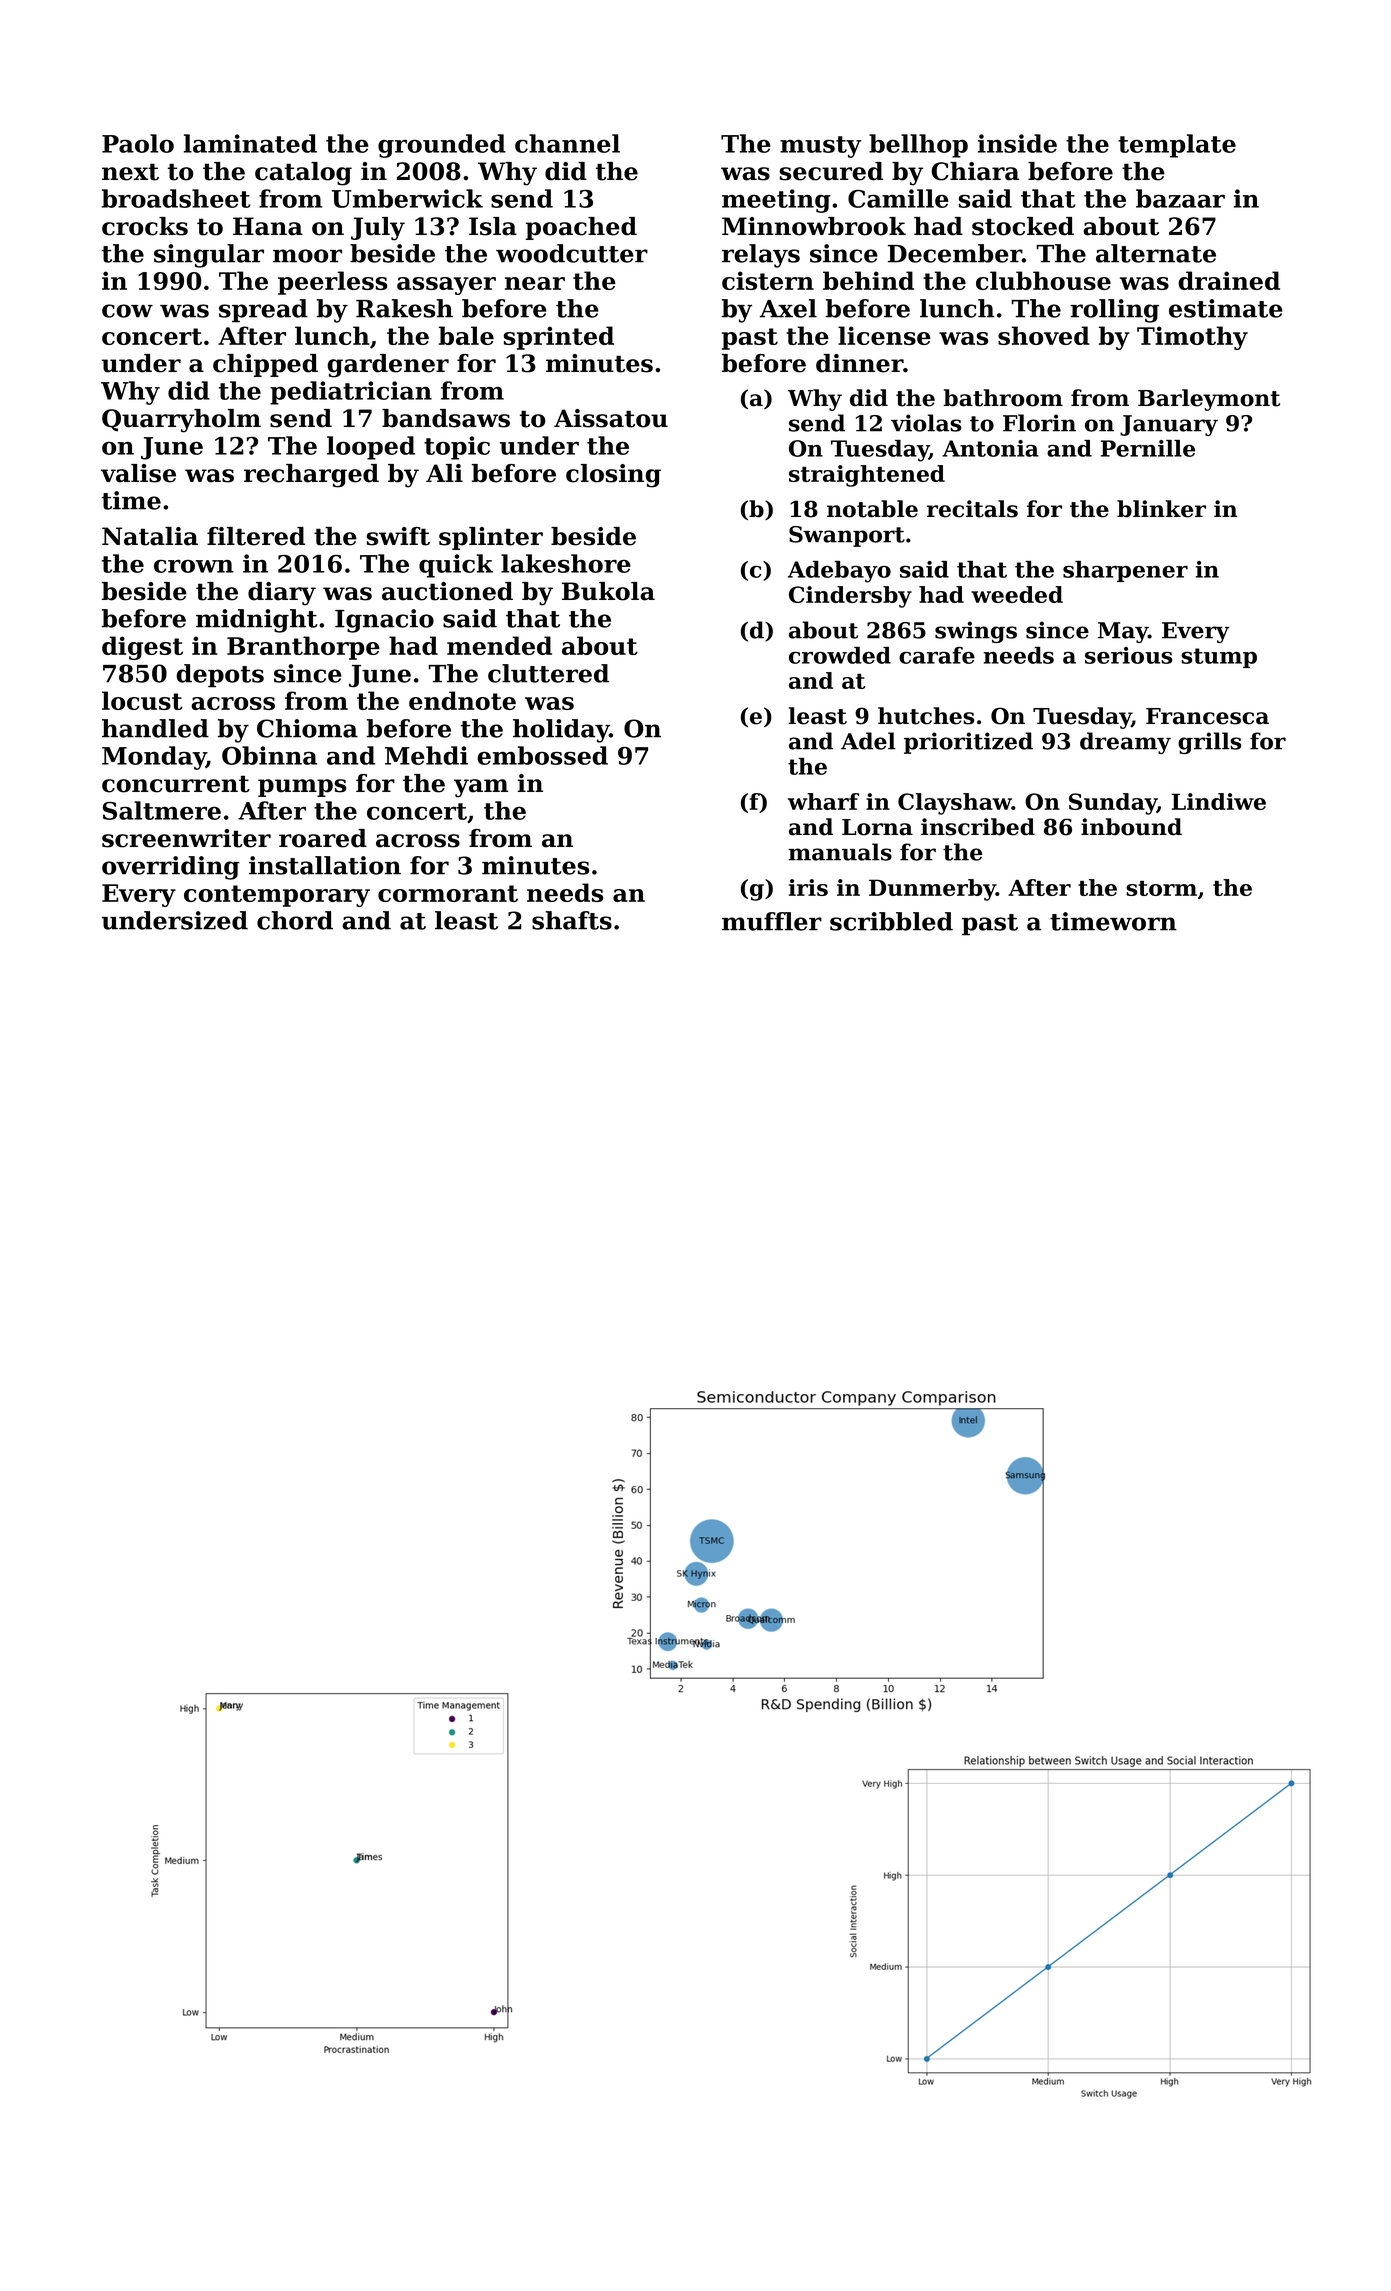  What do you see at coordinates (566, 563) in the screenshot?
I see `lakeshore` at bounding box center [566, 563].
